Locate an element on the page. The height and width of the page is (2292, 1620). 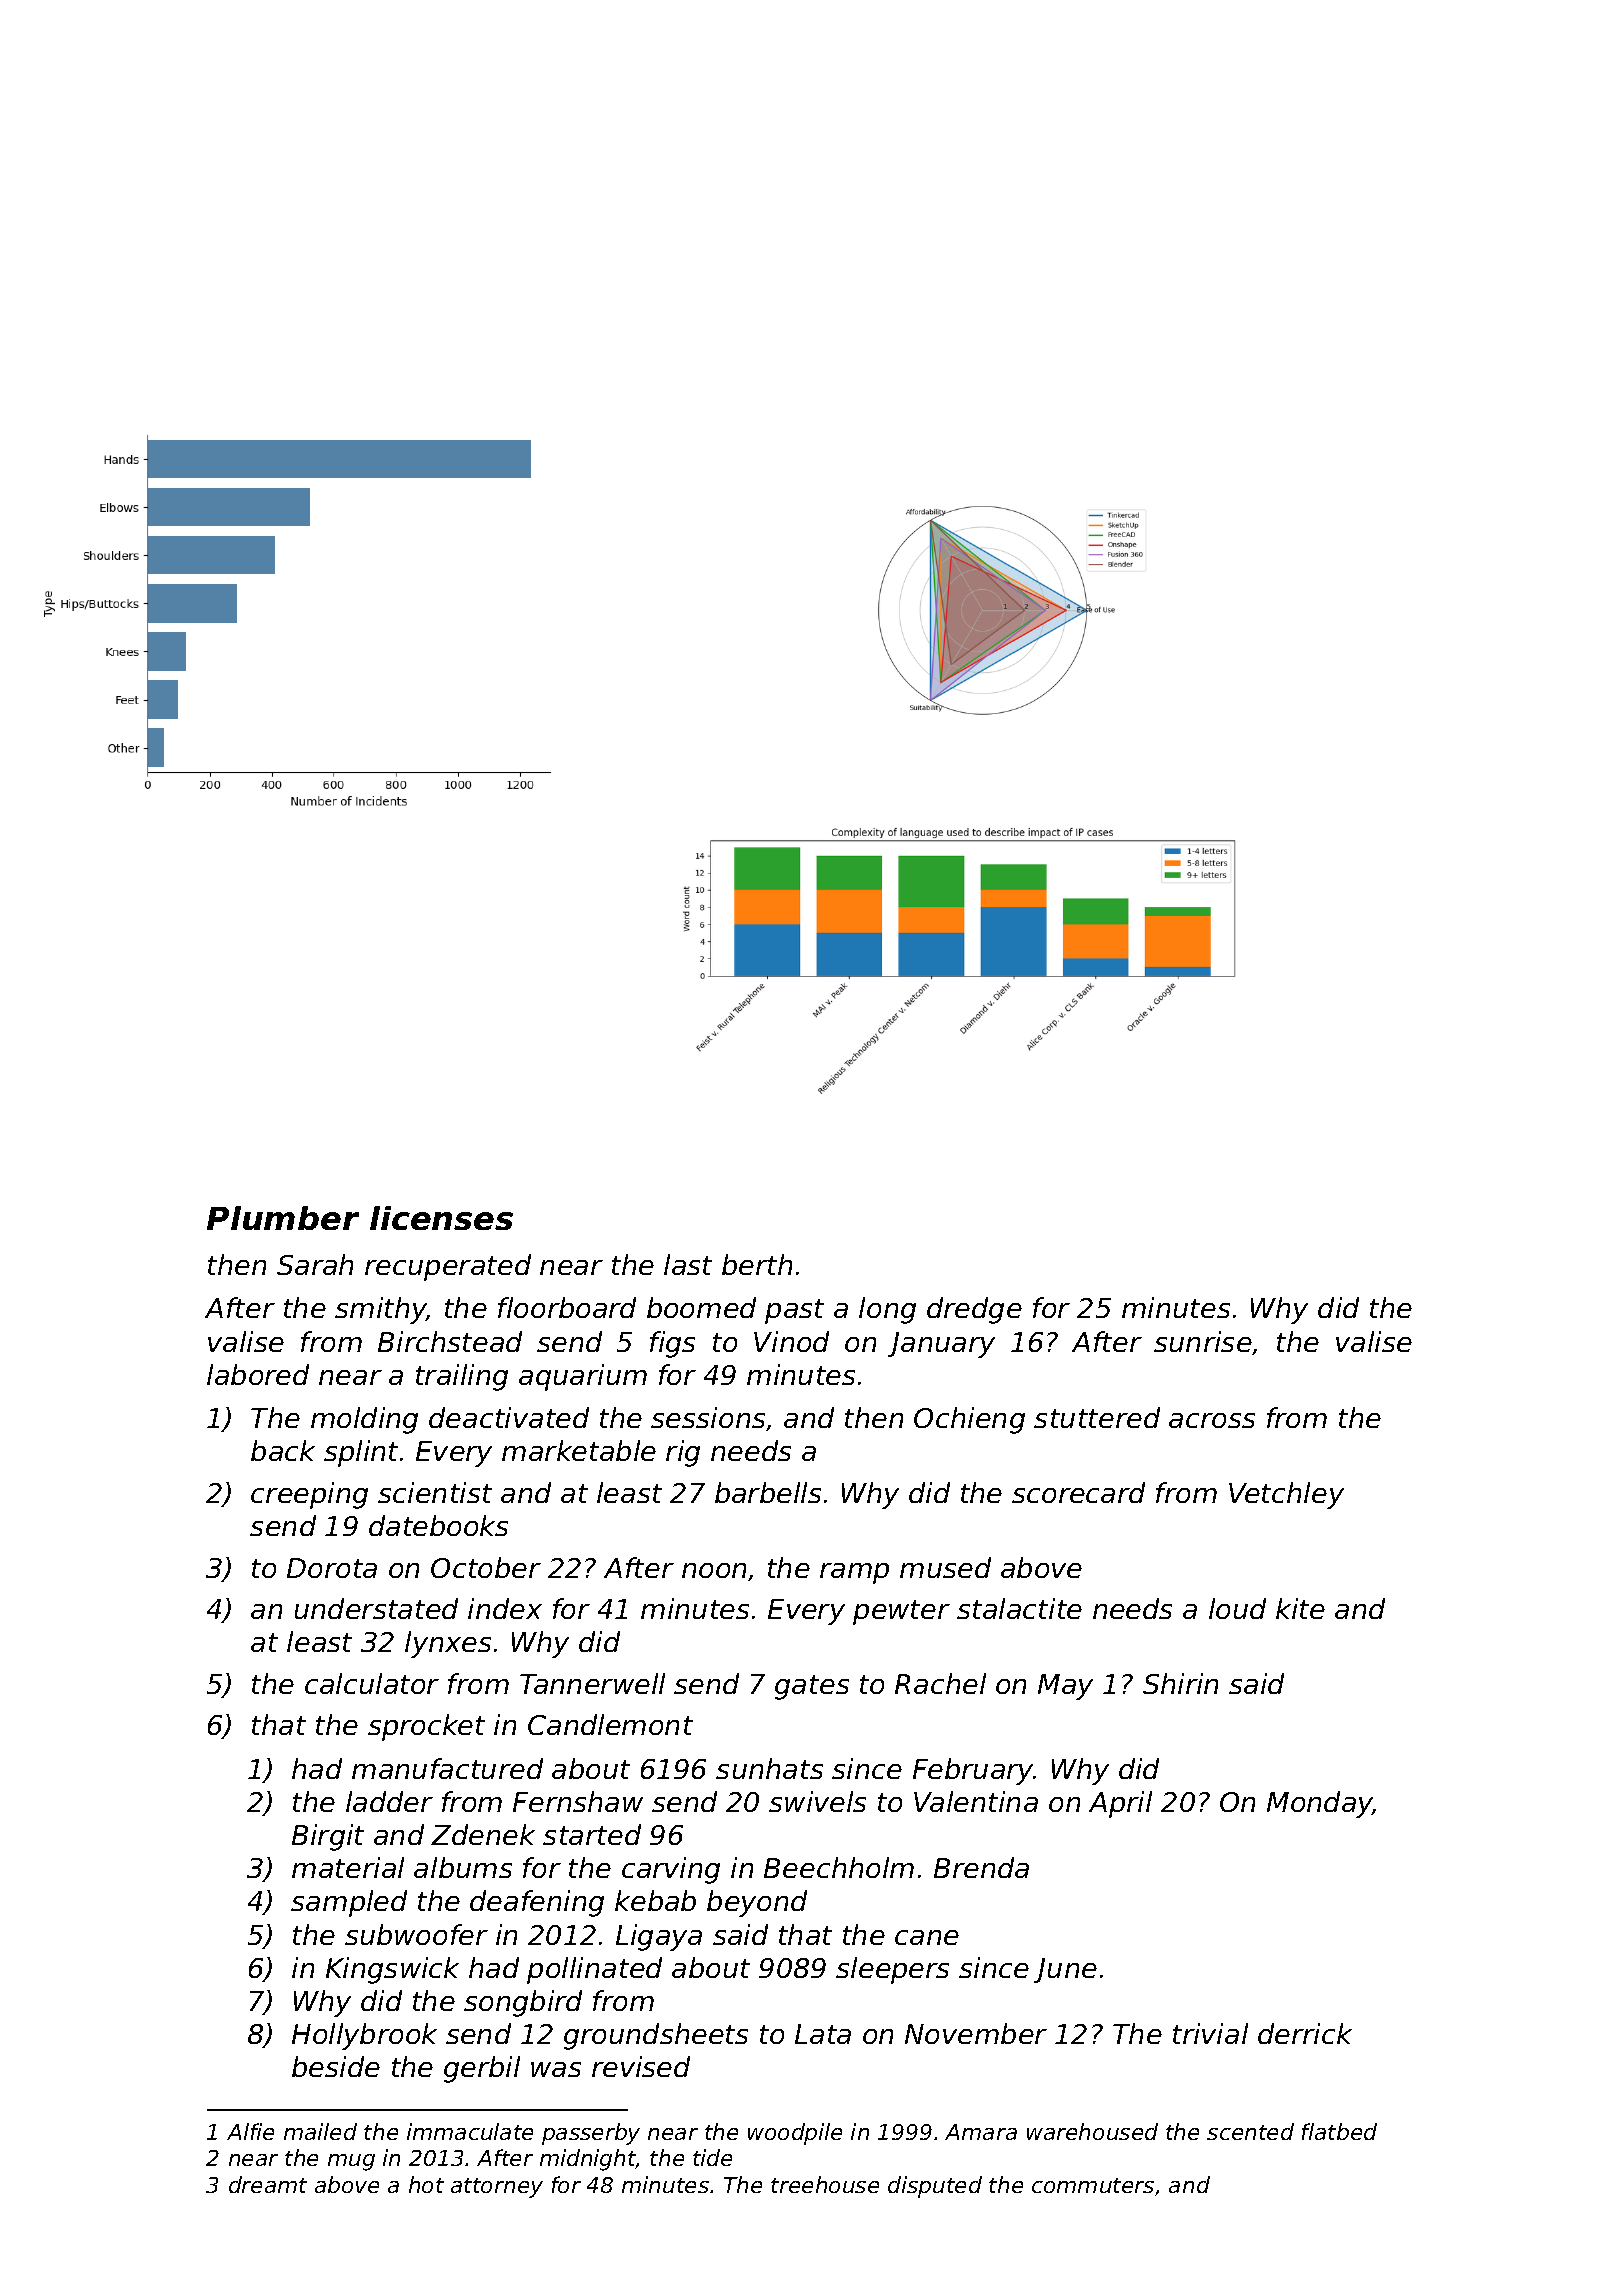
back is located at coordinates (283, 1450).
